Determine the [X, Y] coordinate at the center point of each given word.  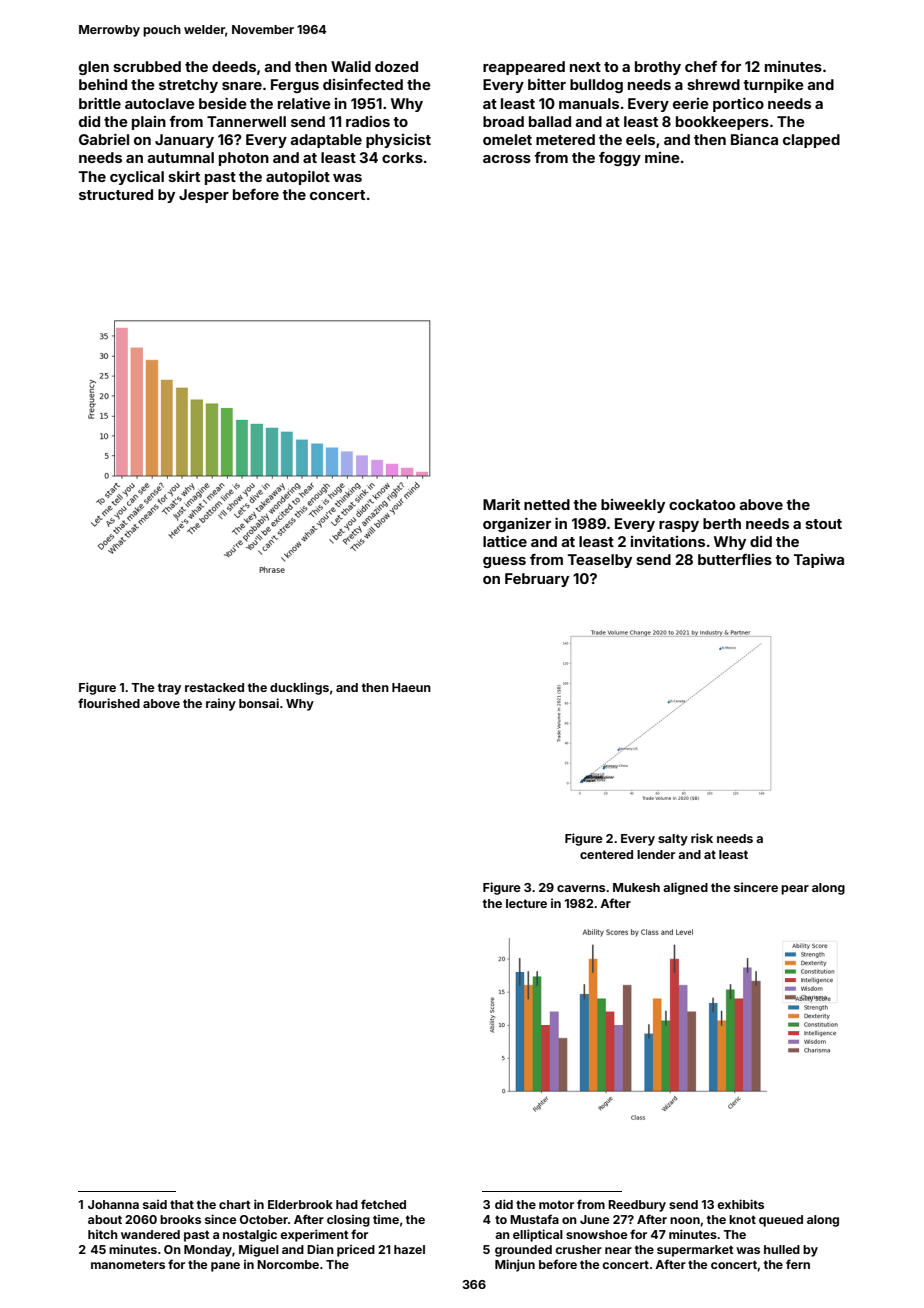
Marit [501, 504]
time [386, 1219]
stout [823, 524]
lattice [505, 541]
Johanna [113, 1204]
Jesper [204, 196]
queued [781, 1221]
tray [169, 689]
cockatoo [702, 504]
